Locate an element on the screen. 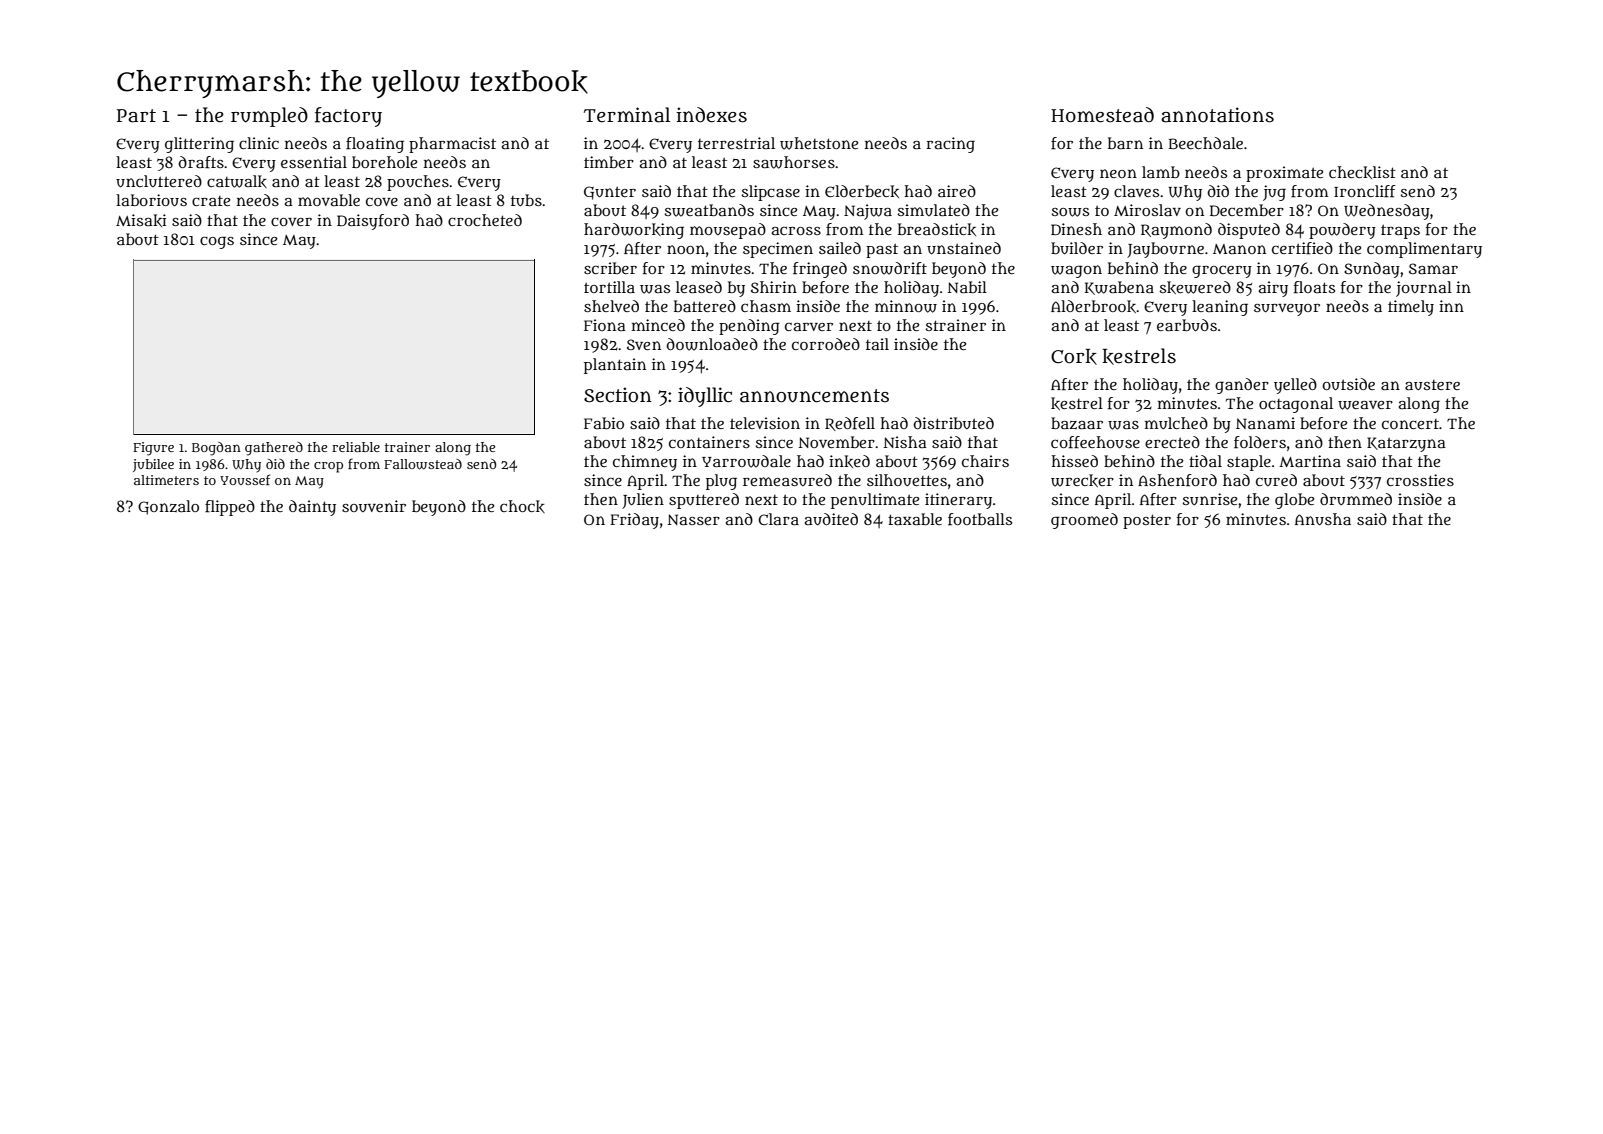 Image resolution: width=1603 pixels, height=1134 pixels. concert is located at coordinates (1410, 424).
